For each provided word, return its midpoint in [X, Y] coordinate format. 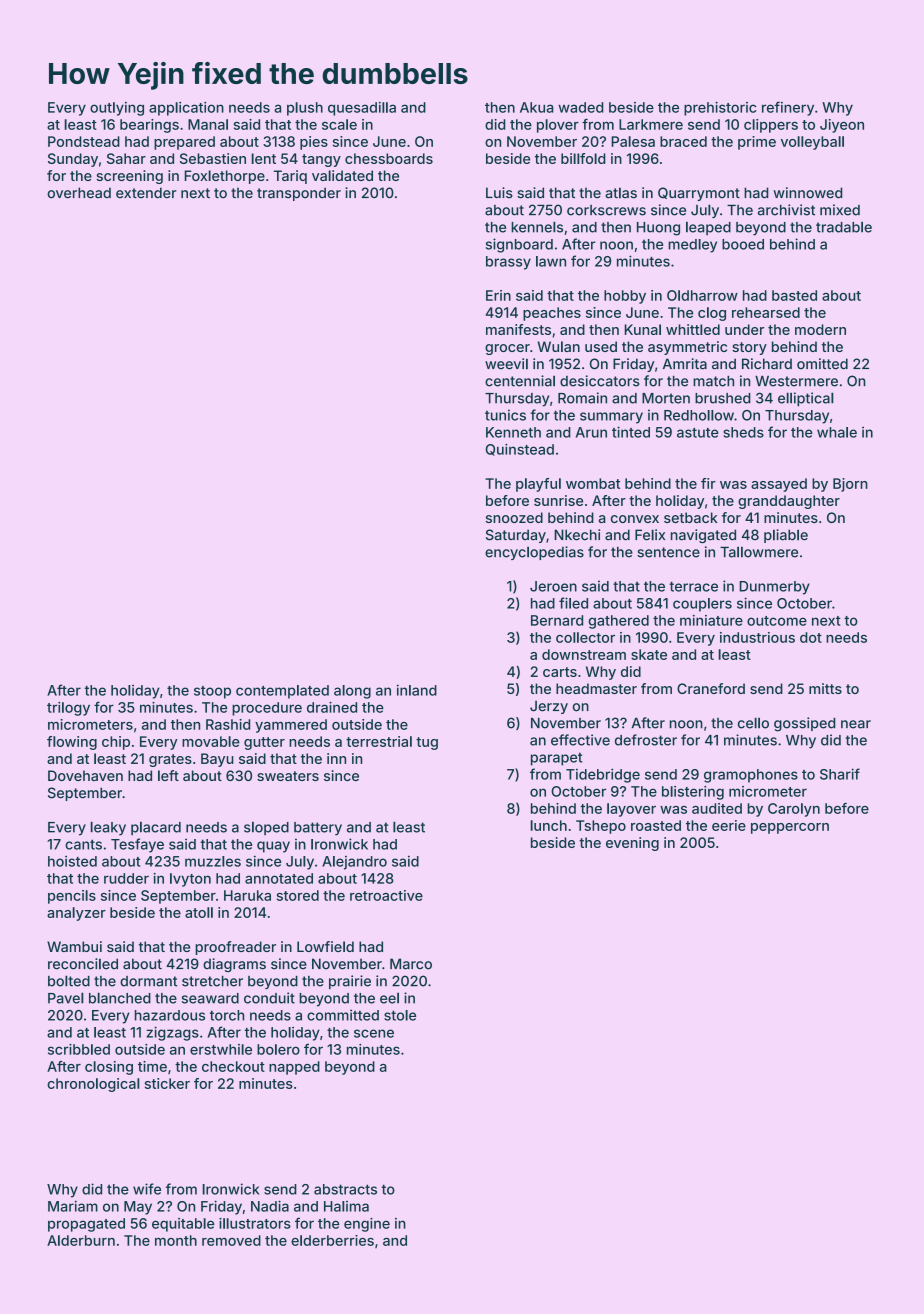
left [168, 775]
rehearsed [766, 312]
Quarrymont [699, 194]
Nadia [270, 1206]
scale [339, 124]
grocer [507, 349]
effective [580, 740]
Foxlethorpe [224, 177]
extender [146, 192]
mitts [825, 688]
